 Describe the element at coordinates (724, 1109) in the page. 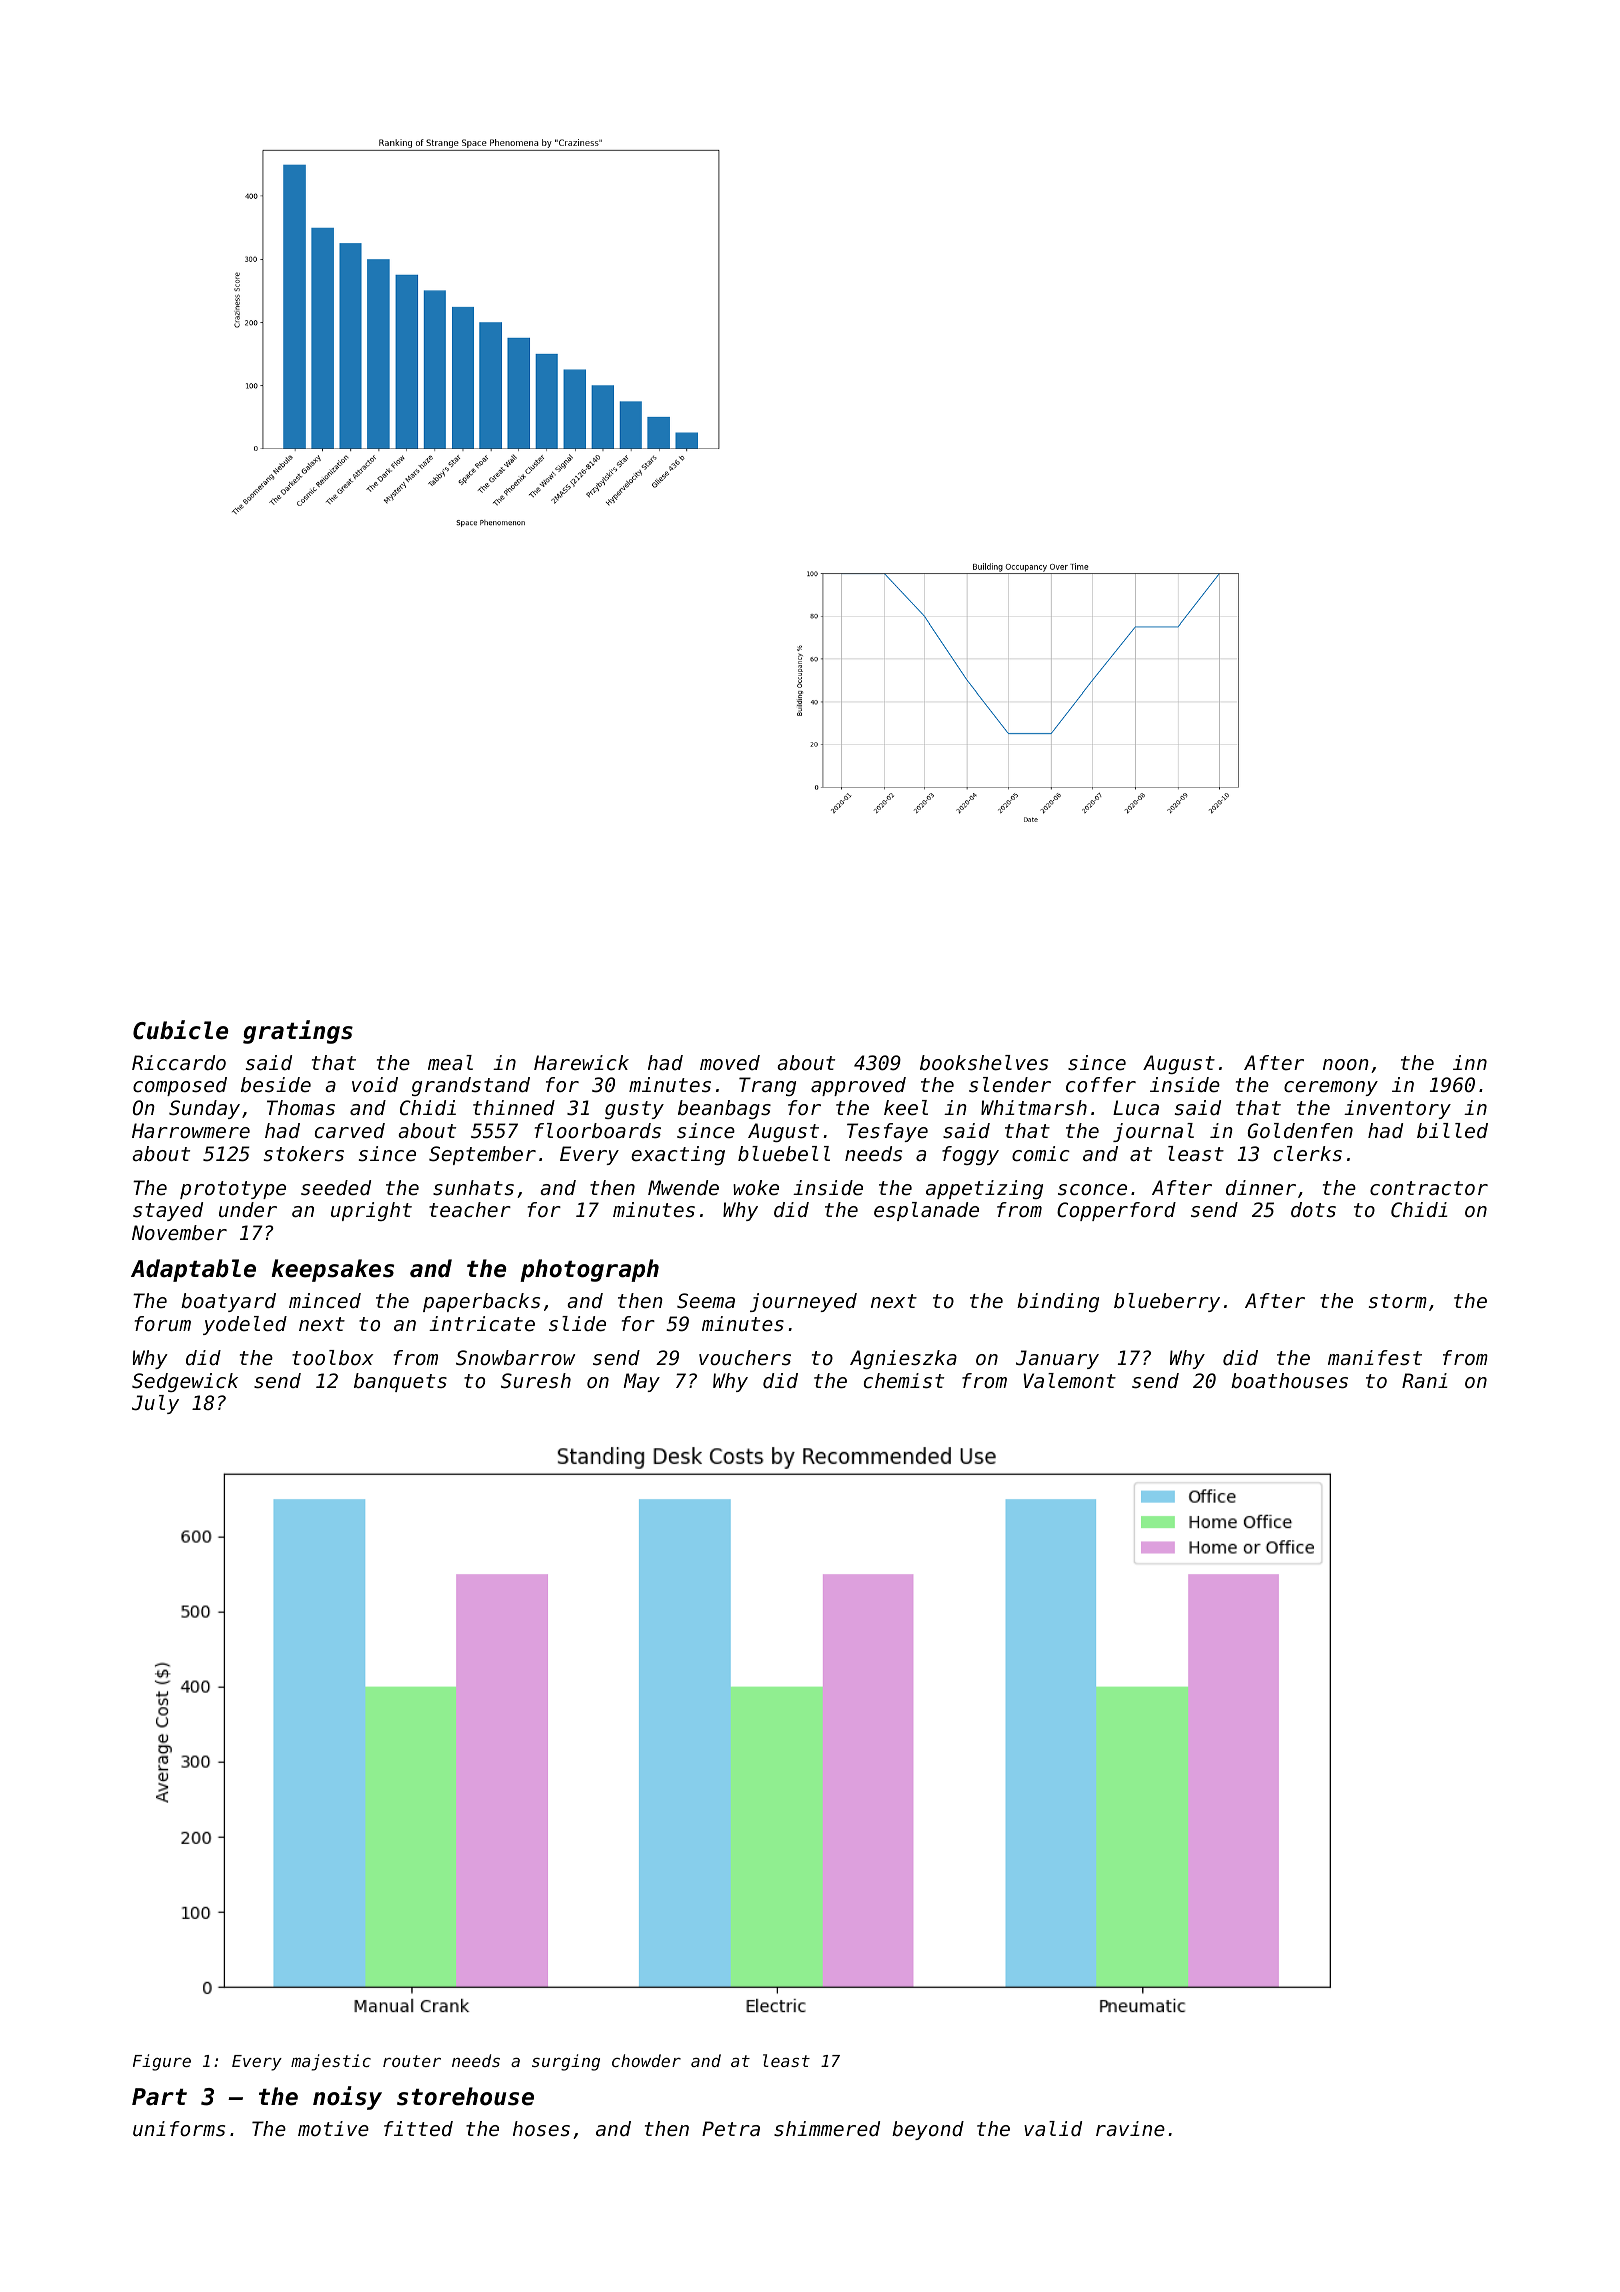

I see `beanbags` at that location.
